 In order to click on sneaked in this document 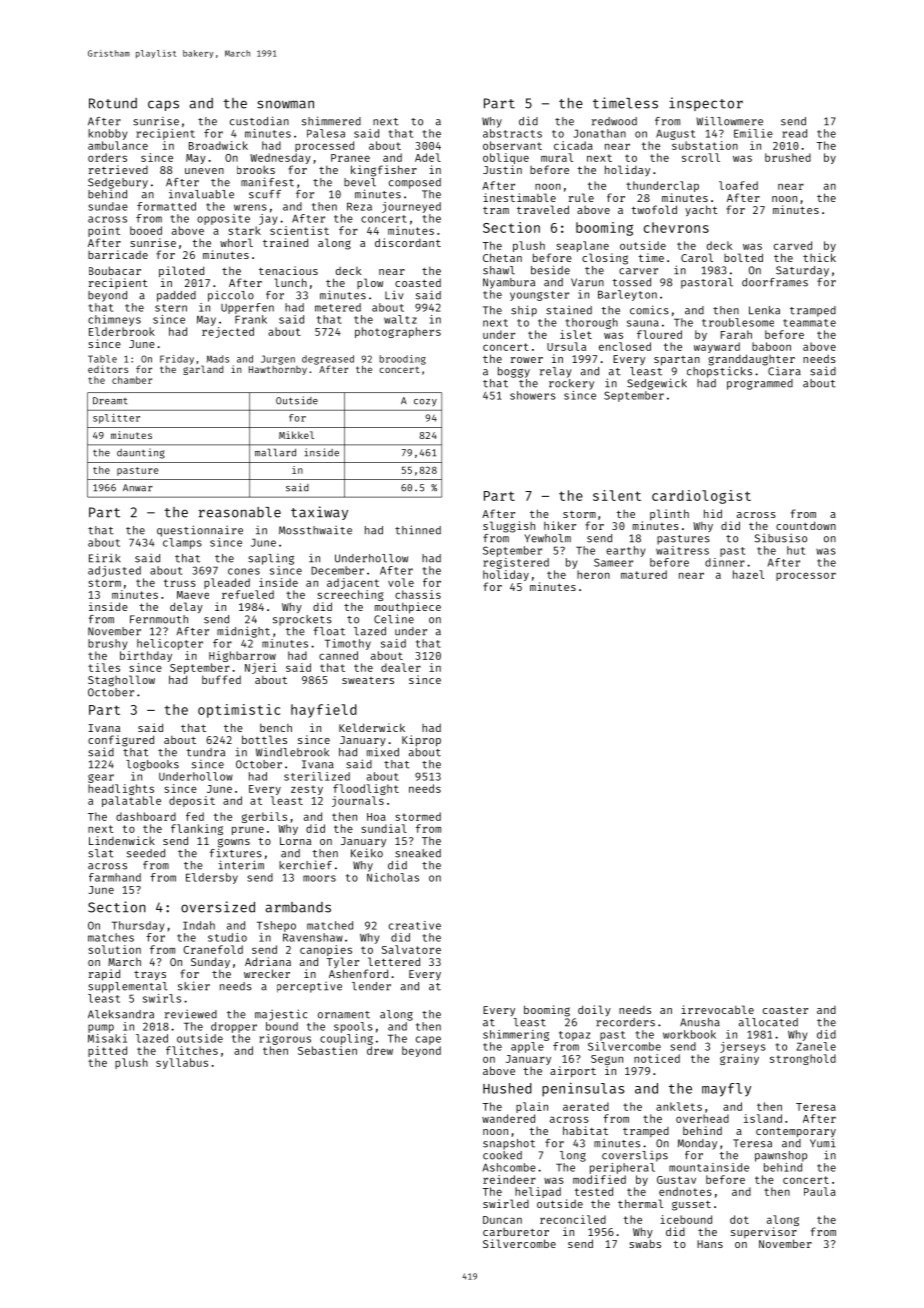, I will do `click(418, 853)`.
